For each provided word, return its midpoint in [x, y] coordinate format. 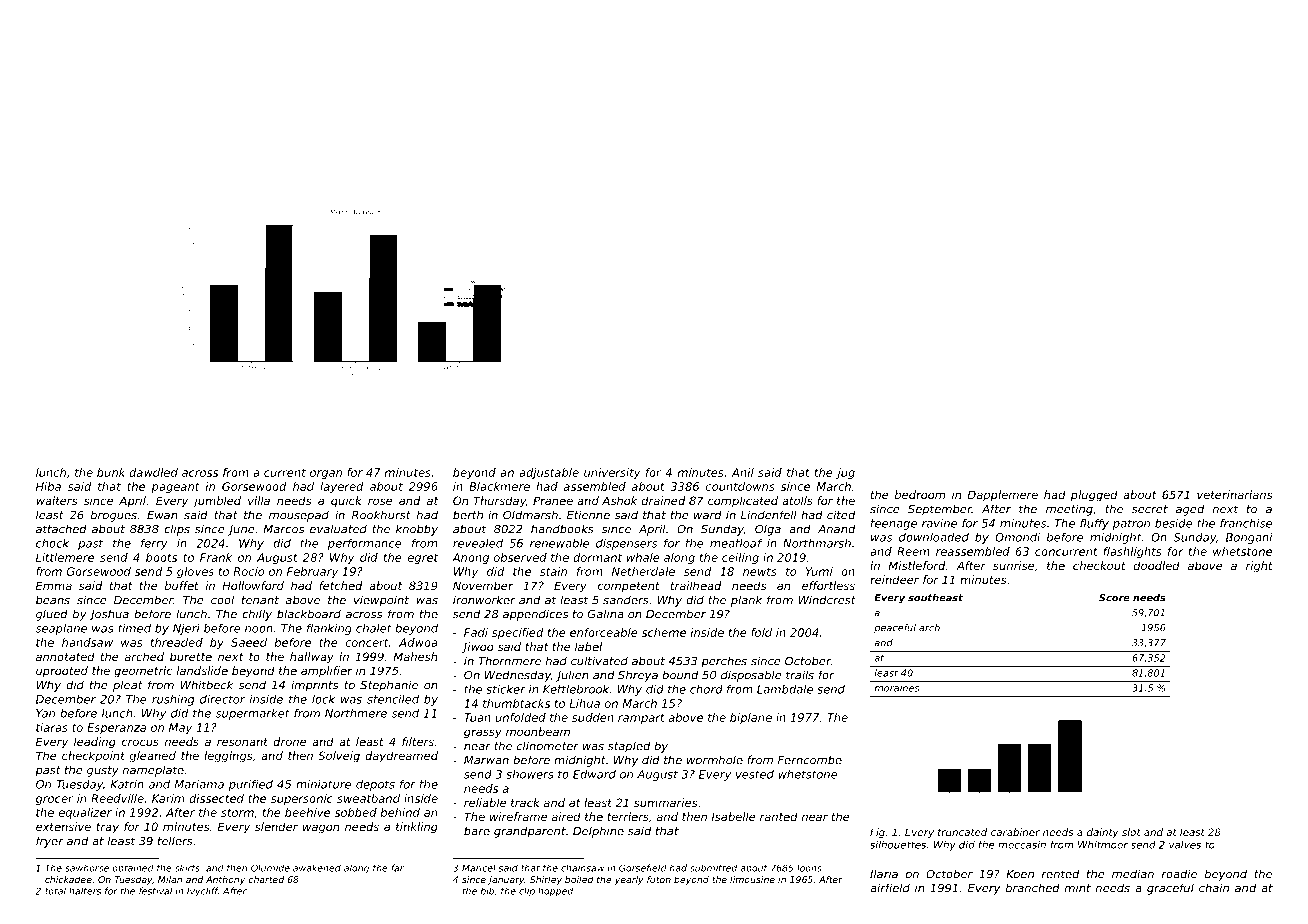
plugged [1094, 496]
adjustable [549, 473]
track [525, 802]
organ [326, 474]
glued [52, 615]
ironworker [484, 600]
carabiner [1015, 832]
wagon [321, 829]
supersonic [302, 799]
